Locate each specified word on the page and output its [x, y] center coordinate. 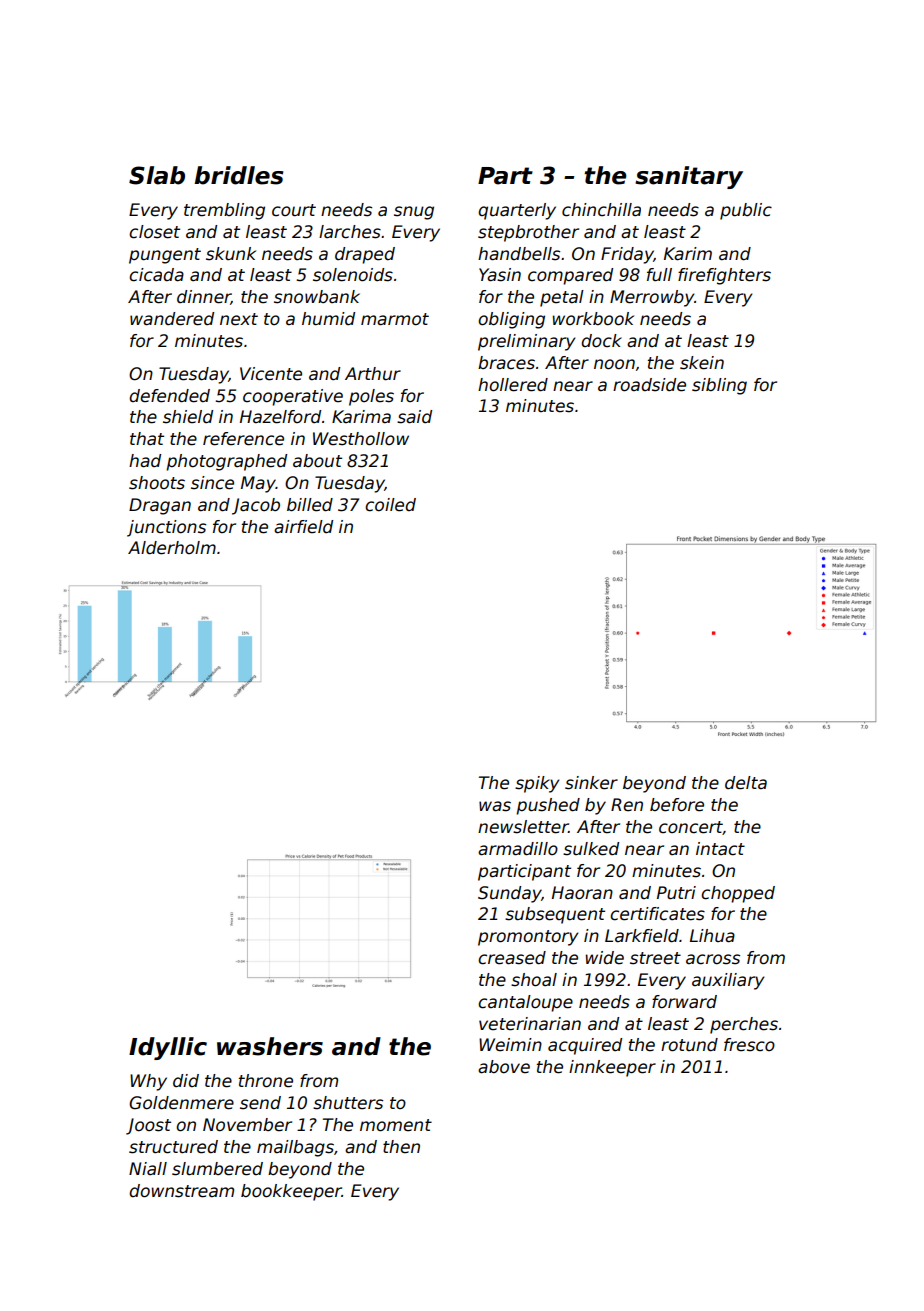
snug [414, 213]
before [677, 805]
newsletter [523, 827]
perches [744, 1025]
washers [270, 1046]
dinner [204, 297]
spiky [537, 784]
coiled [390, 505]
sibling [719, 386]
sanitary [689, 177]
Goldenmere [181, 1103]
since [212, 483]
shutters [348, 1103]
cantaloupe [525, 1003]
